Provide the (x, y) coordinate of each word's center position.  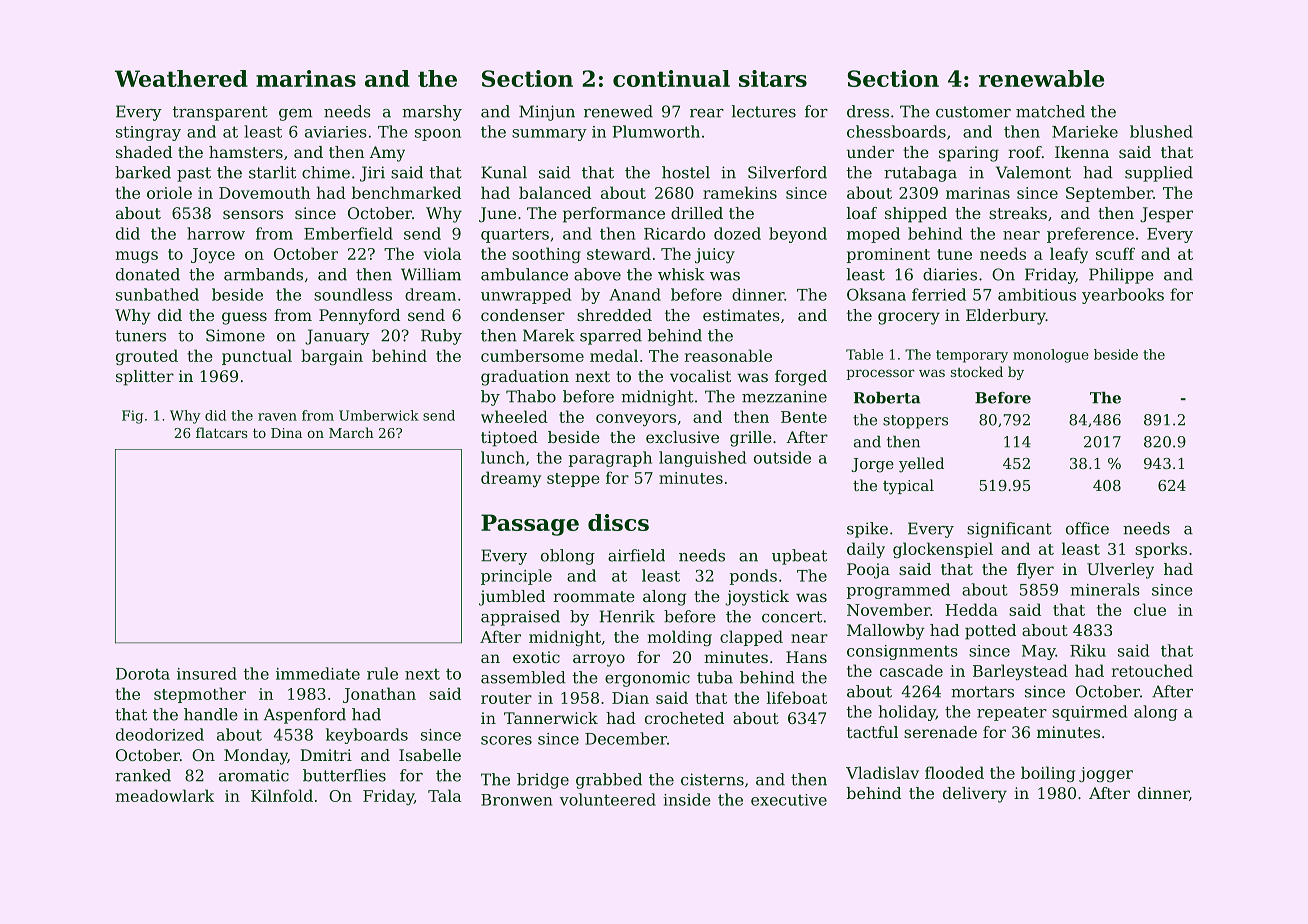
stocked (977, 371)
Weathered (181, 78)
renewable (1041, 78)
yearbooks (1123, 296)
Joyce (213, 255)
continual (671, 78)
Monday (256, 757)
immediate (318, 673)
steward (619, 253)
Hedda (971, 609)
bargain (332, 357)
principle (516, 577)
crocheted (684, 718)
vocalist (700, 376)
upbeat (799, 557)
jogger (1106, 775)
